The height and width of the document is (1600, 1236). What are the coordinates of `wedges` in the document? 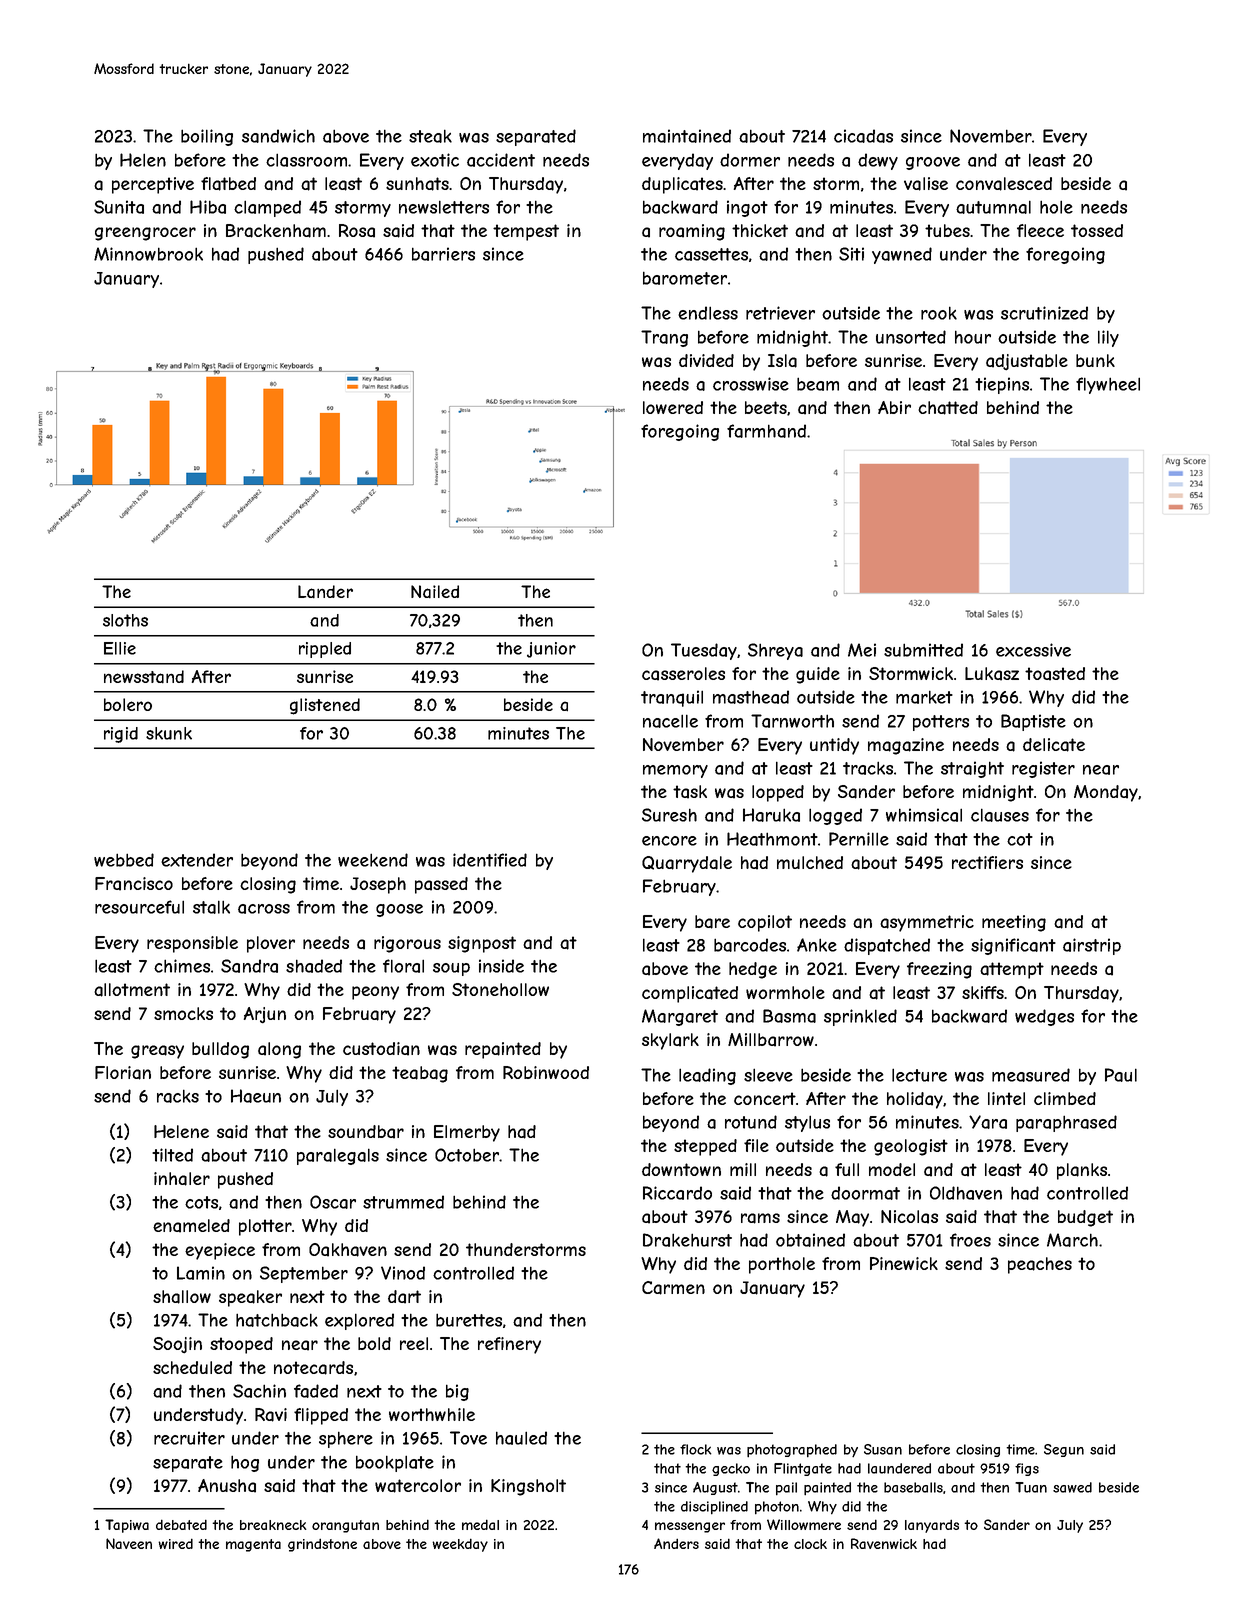 It's located at (1044, 1017).
